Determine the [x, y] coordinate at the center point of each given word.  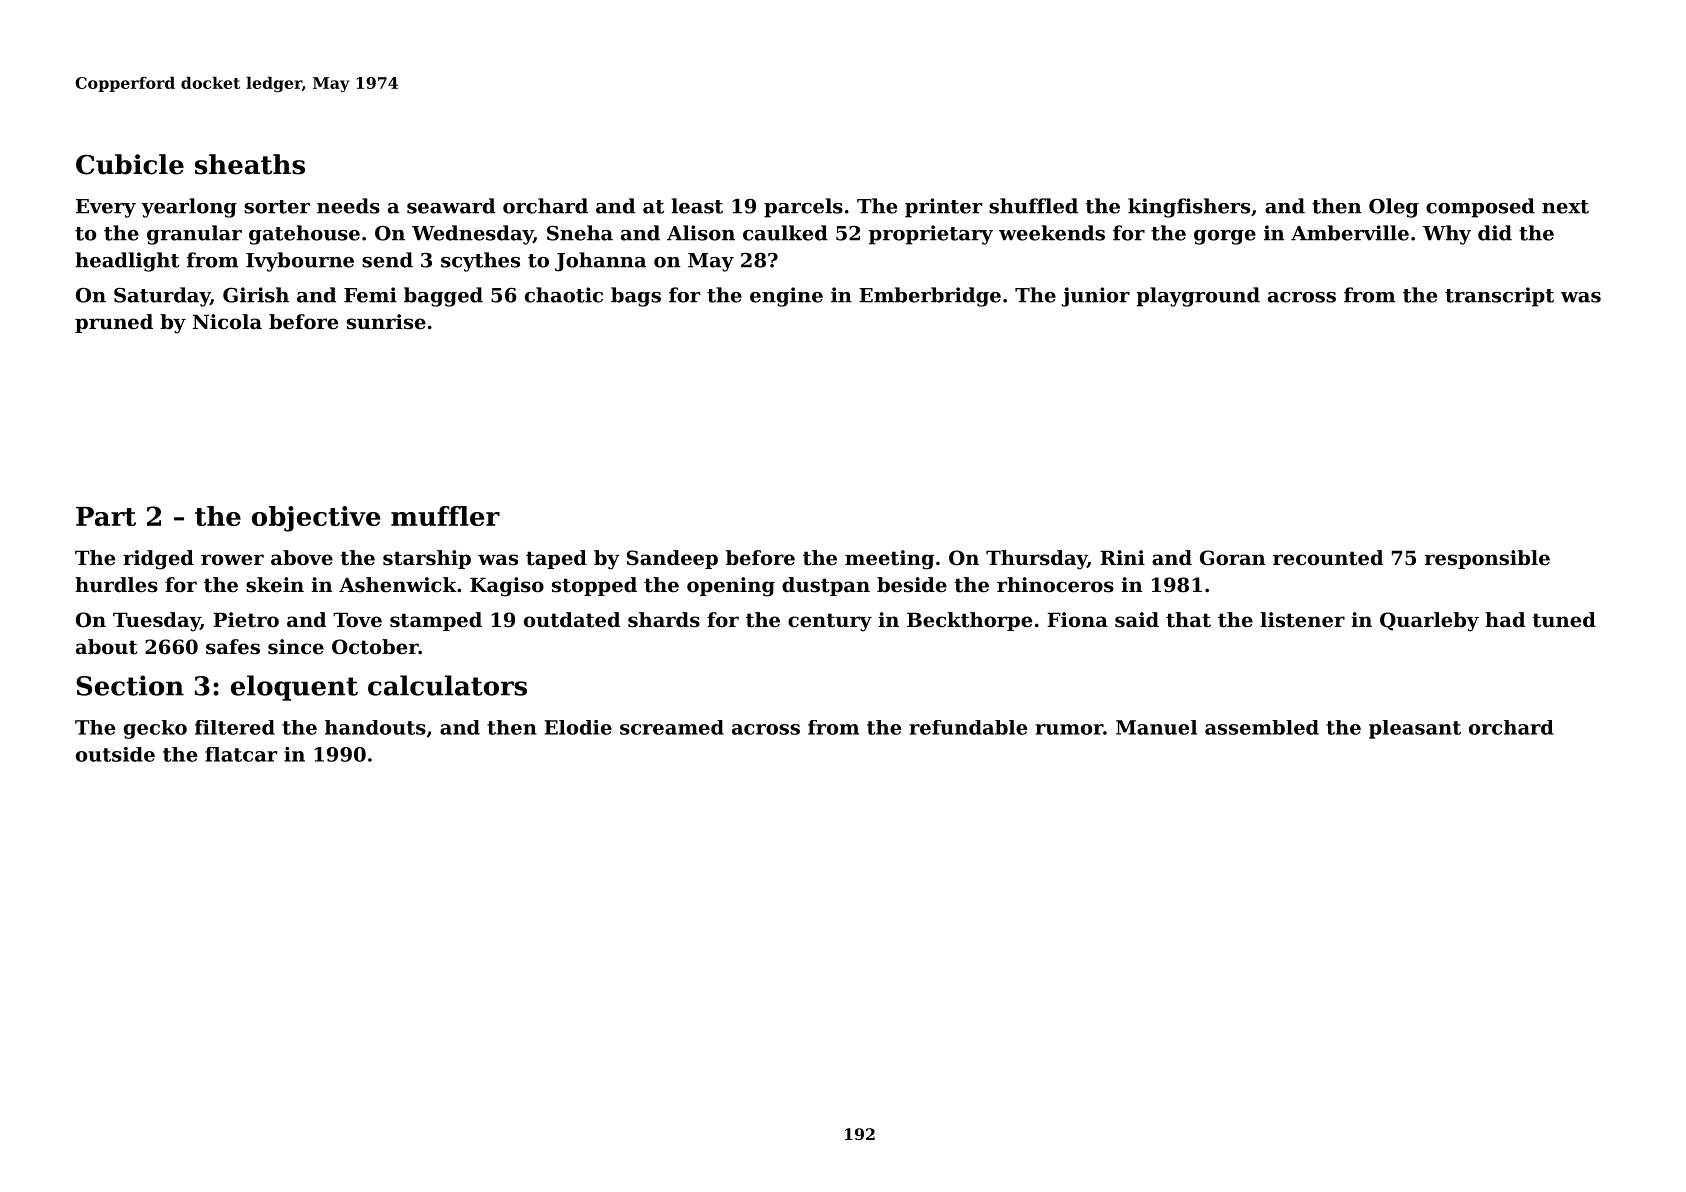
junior [1096, 297]
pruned [114, 323]
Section [130, 685]
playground [1198, 297]
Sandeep [672, 559]
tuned [1564, 620]
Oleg [1394, 208]
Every [106, 208]
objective [316, 519]
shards [664, 620]
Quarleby [1429, 622]
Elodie [578, 727]
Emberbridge [930, 297]
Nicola [227, 322]
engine [786, 297]
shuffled [1033, 206]
